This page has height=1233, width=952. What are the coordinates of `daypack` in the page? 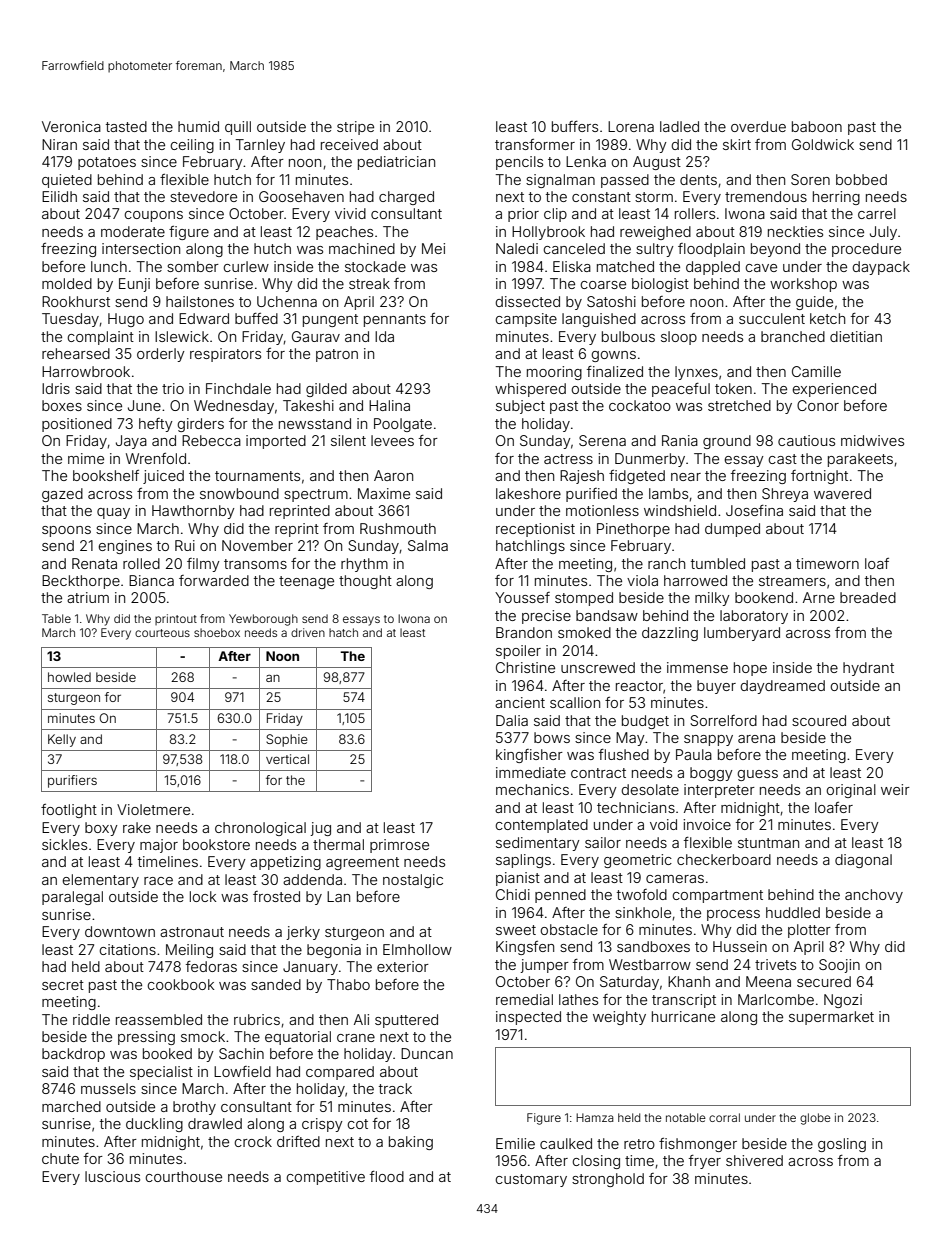 It's located at (881, 268).
